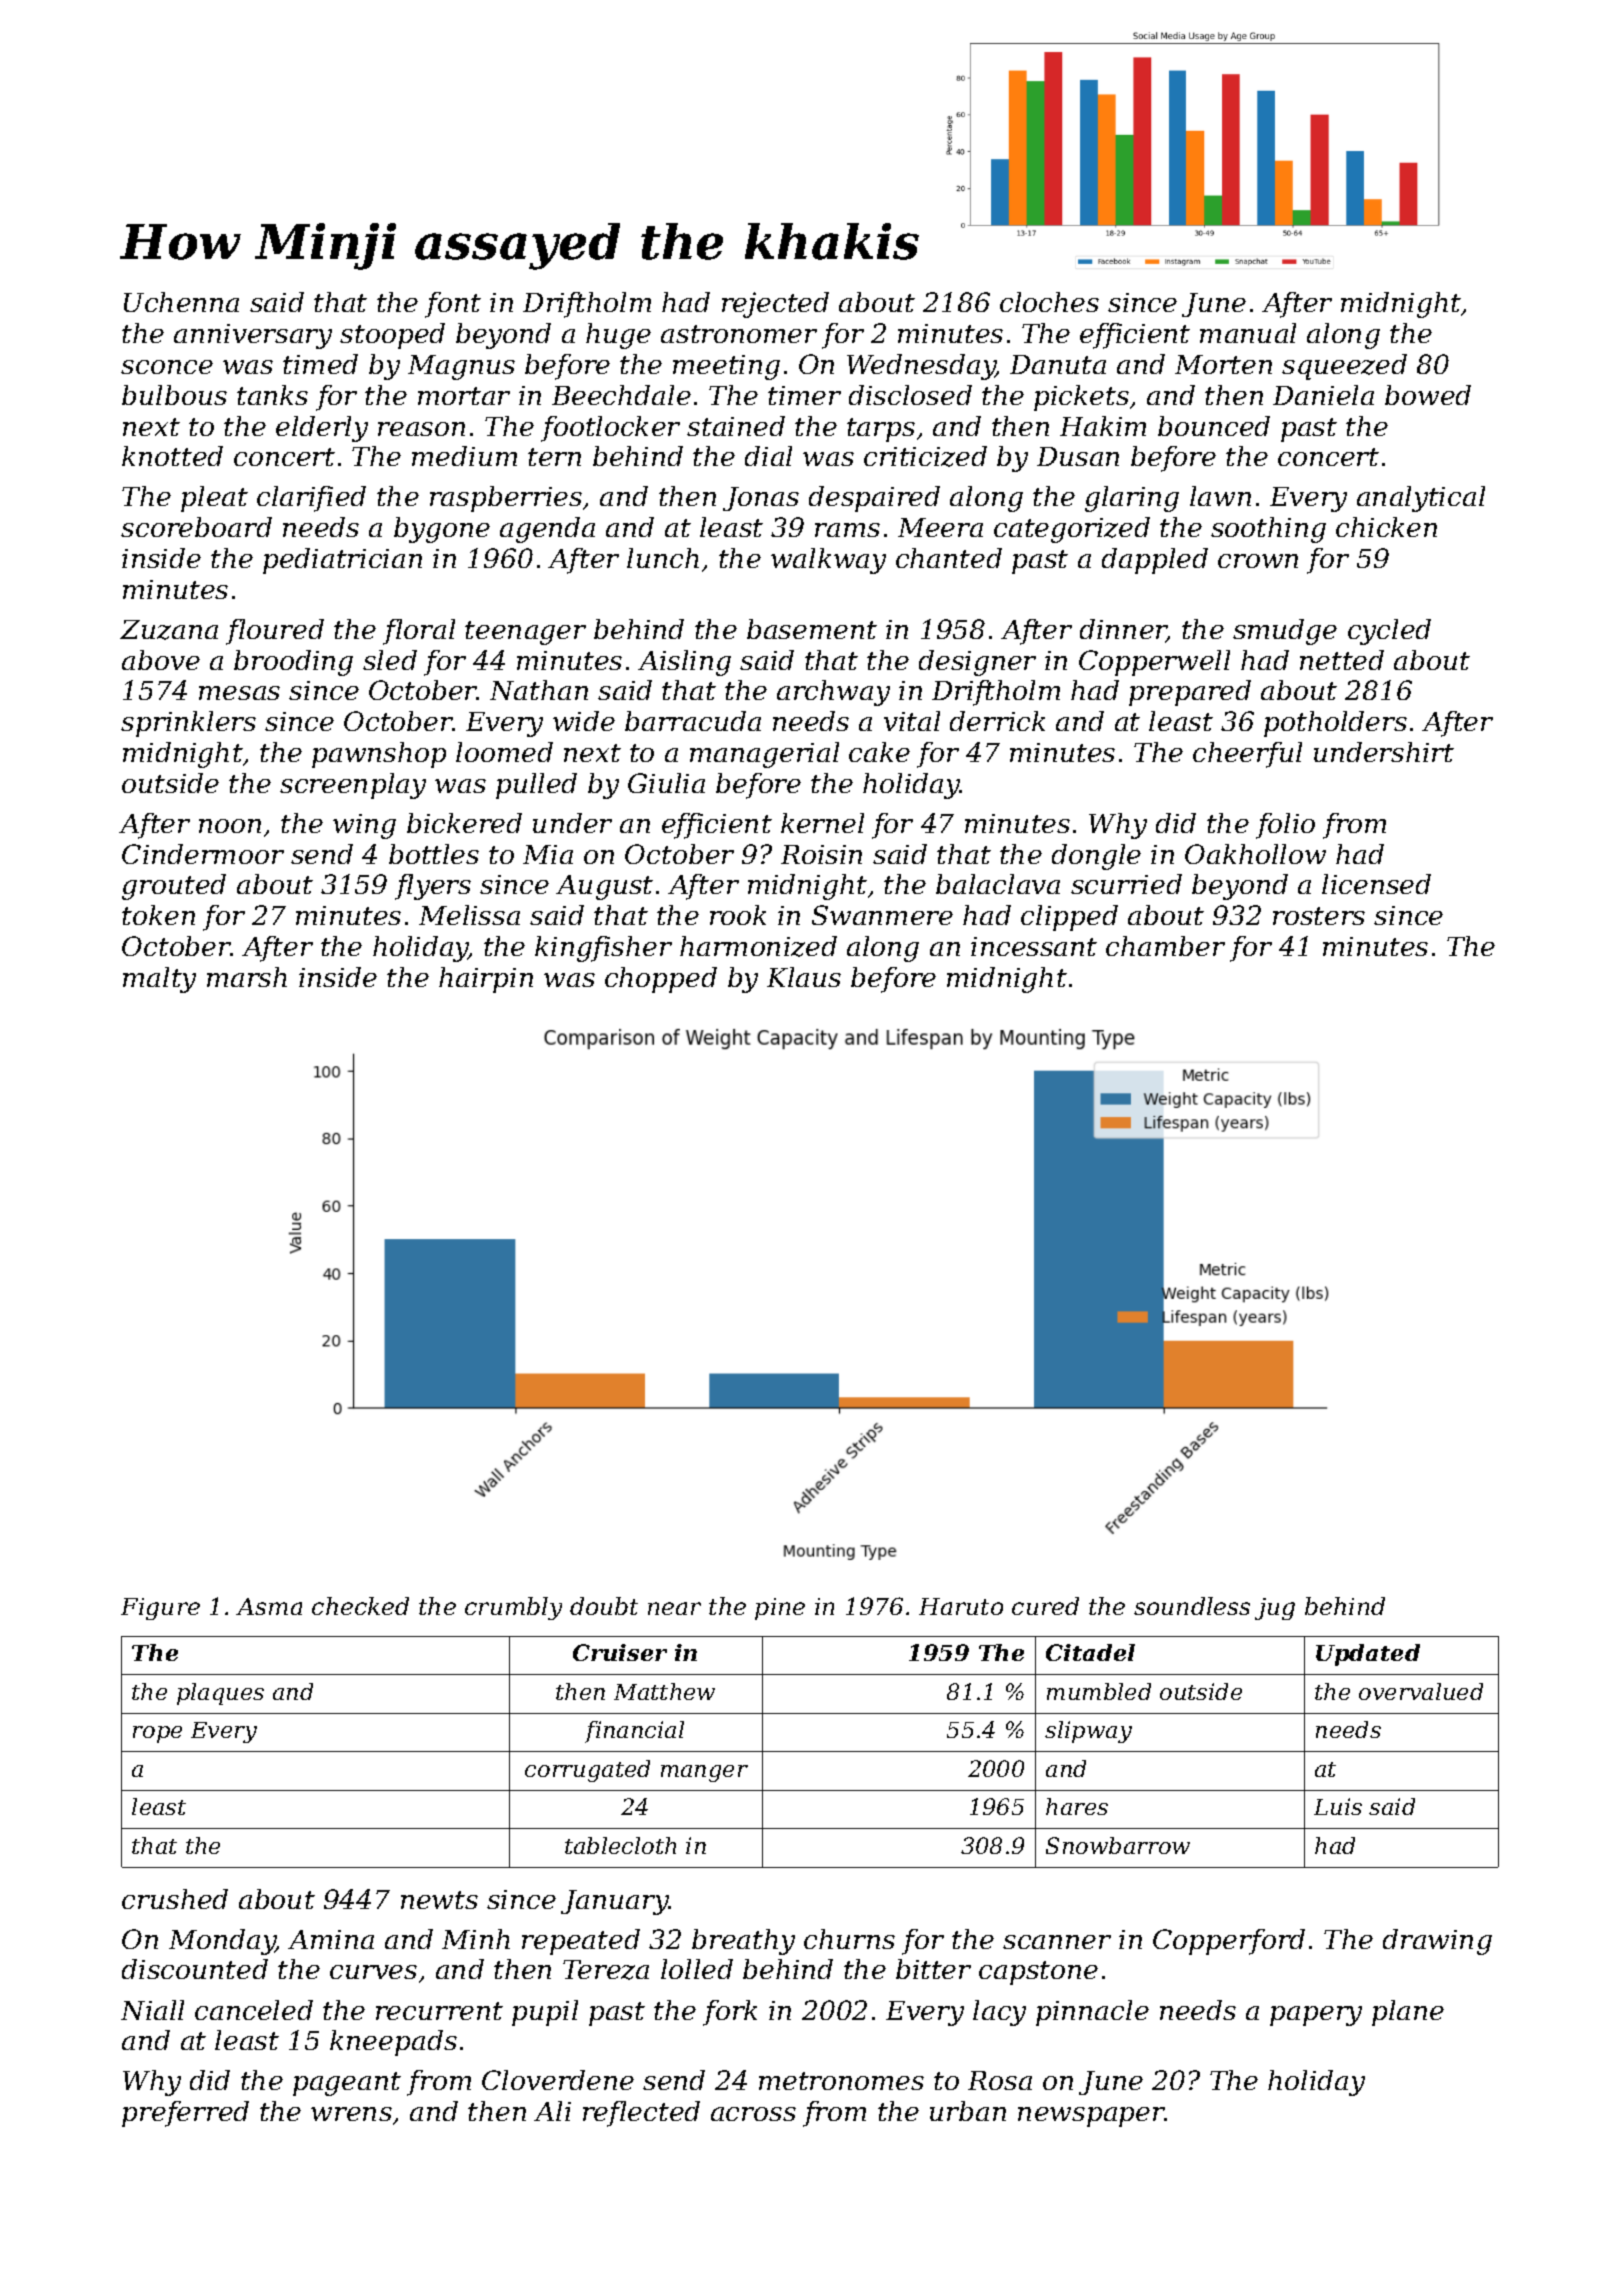  Describe the element at coordinates (331, 1939) in the document. I see `Amina` at that location.
